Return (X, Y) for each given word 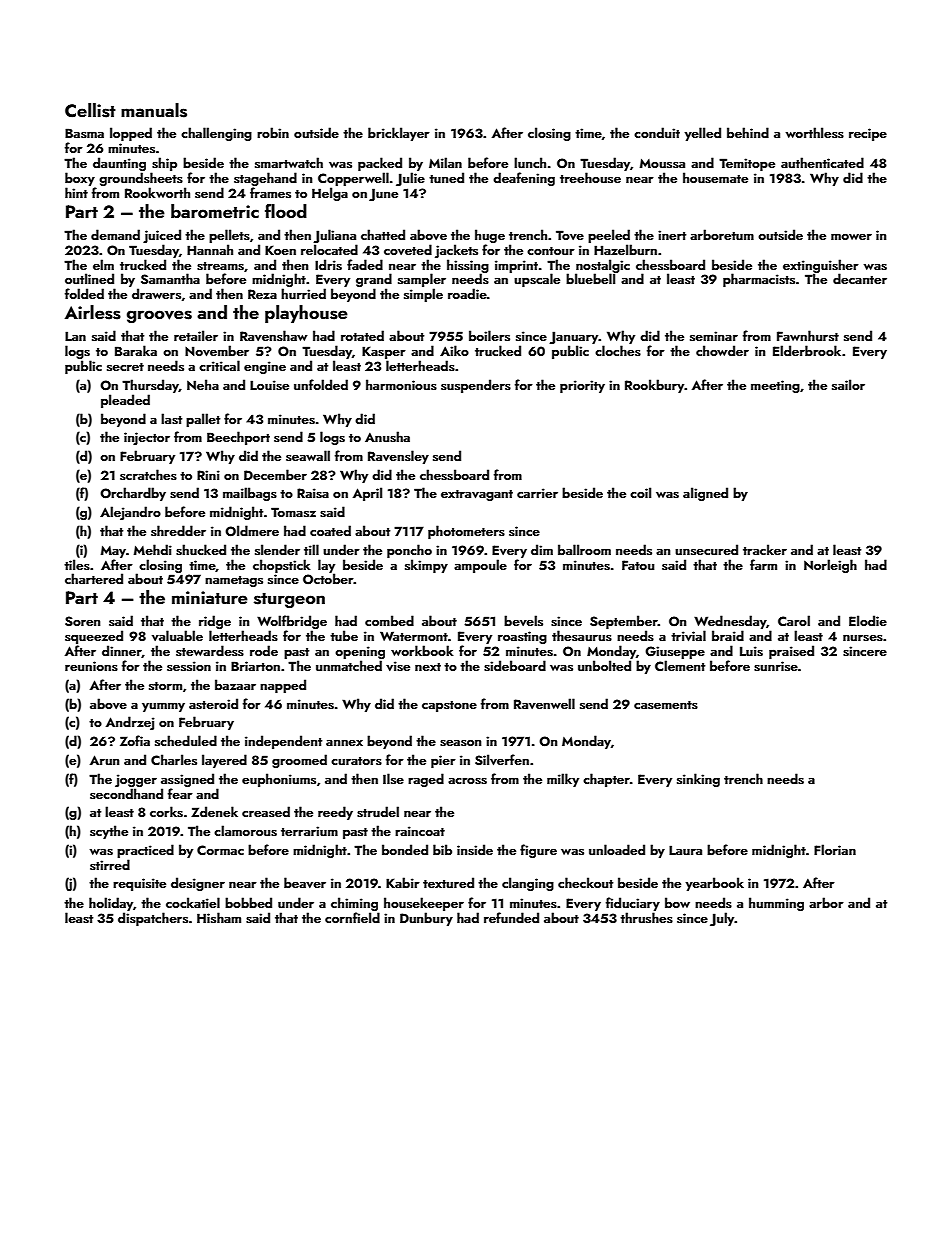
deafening (524, 179)
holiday (111, 904)
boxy (80, 179)
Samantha (170, 279)
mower (851, 237)
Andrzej (130, 723)
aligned (705, 494)
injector (147, 438)
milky (563, 780)
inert (672, 235)
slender (277, 549)
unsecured (706, 549)
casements (666, 705)
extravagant (477, 495)
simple (423, 295)
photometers (466, 532)
